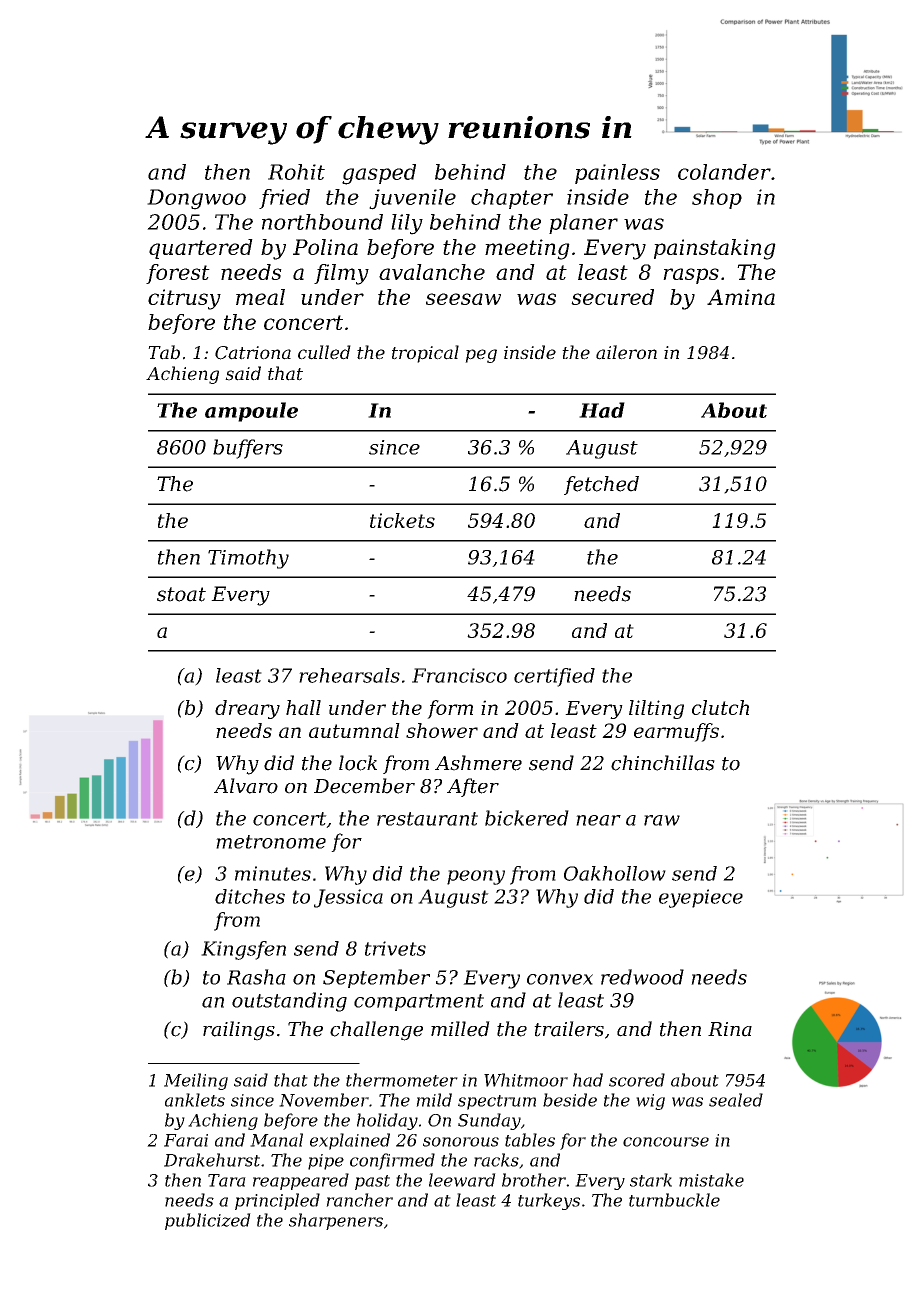 Image resolution: width=924 pixels, height=1314 pixels. What do you see at coordinates (186, 1140) in the image?
I see `Farai` at bounding box center [186, 1140].
